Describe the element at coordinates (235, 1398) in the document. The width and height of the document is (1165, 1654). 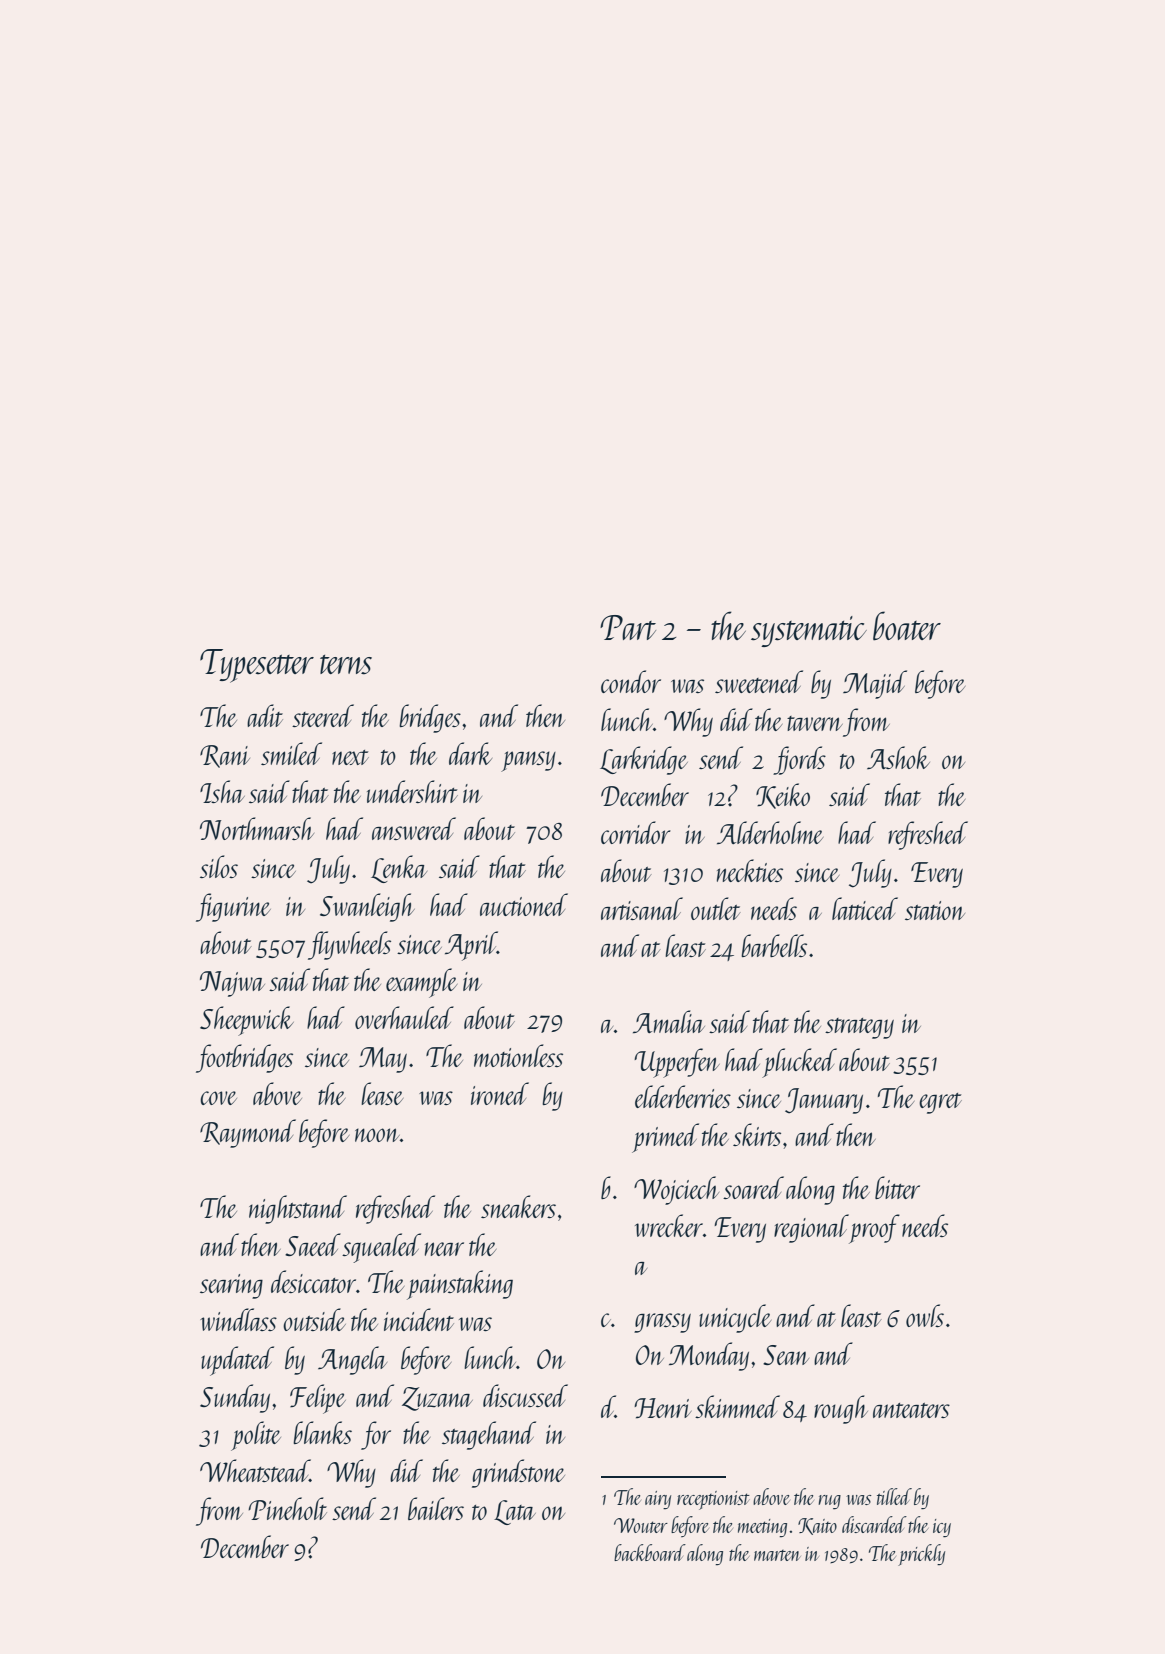
I see `Sunday` at that location.
